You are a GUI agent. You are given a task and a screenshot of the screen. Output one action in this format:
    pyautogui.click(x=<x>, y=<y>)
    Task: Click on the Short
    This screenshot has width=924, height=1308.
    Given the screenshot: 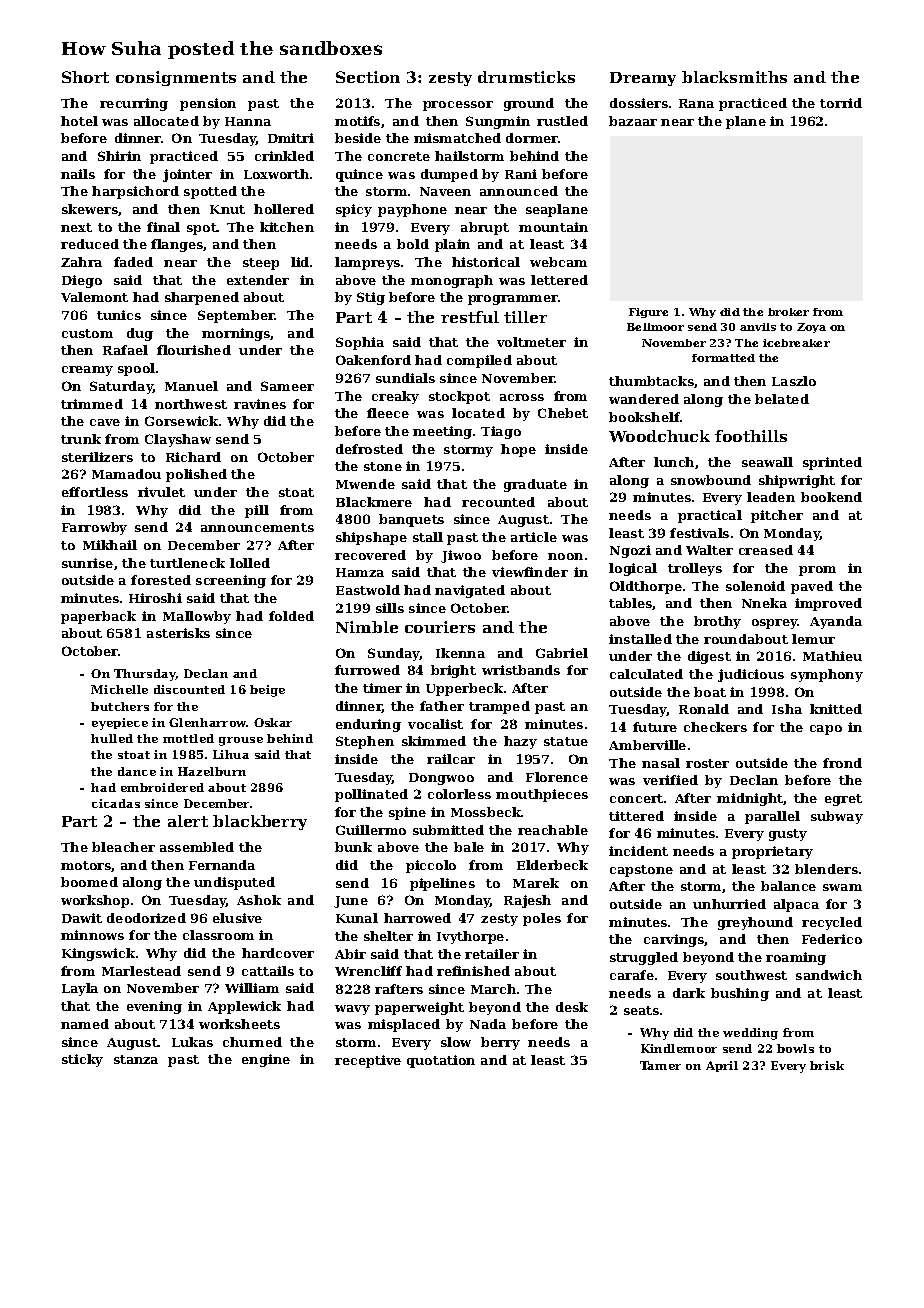 What is the action you would take?
    pyautogui.click(x=85, y=77)
